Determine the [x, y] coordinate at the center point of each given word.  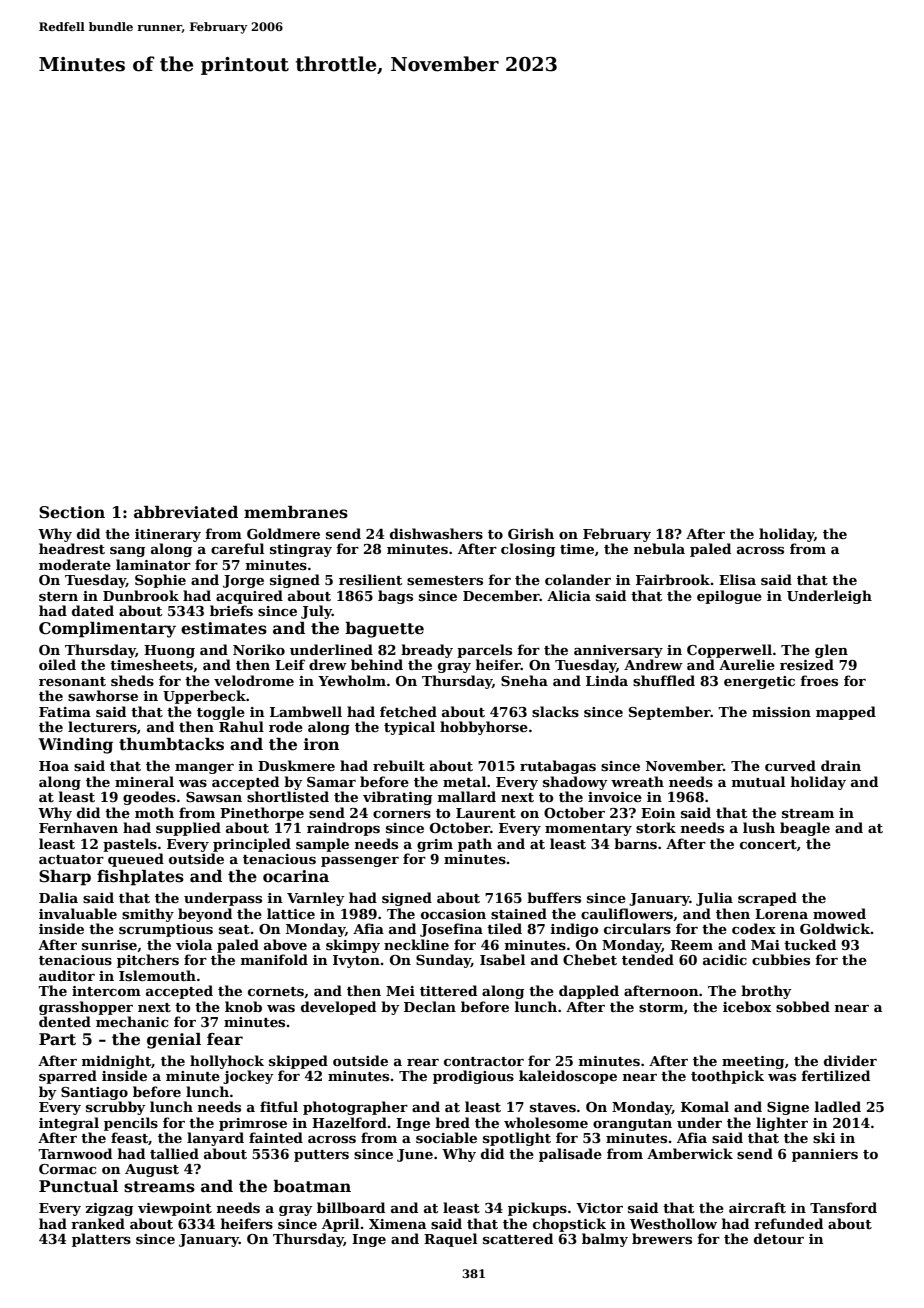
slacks [555, 711]
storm [661, 1007]
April [340, 1225]
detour [779, 1238]
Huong [169, 651]
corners [402, 814]
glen [831, 651]
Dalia [58, 897]
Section [72, 512]
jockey [248, 1077]
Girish [531, 533]
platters [101, 1240]
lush [759, 827]
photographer [355, 1108]
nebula [659, 548]
